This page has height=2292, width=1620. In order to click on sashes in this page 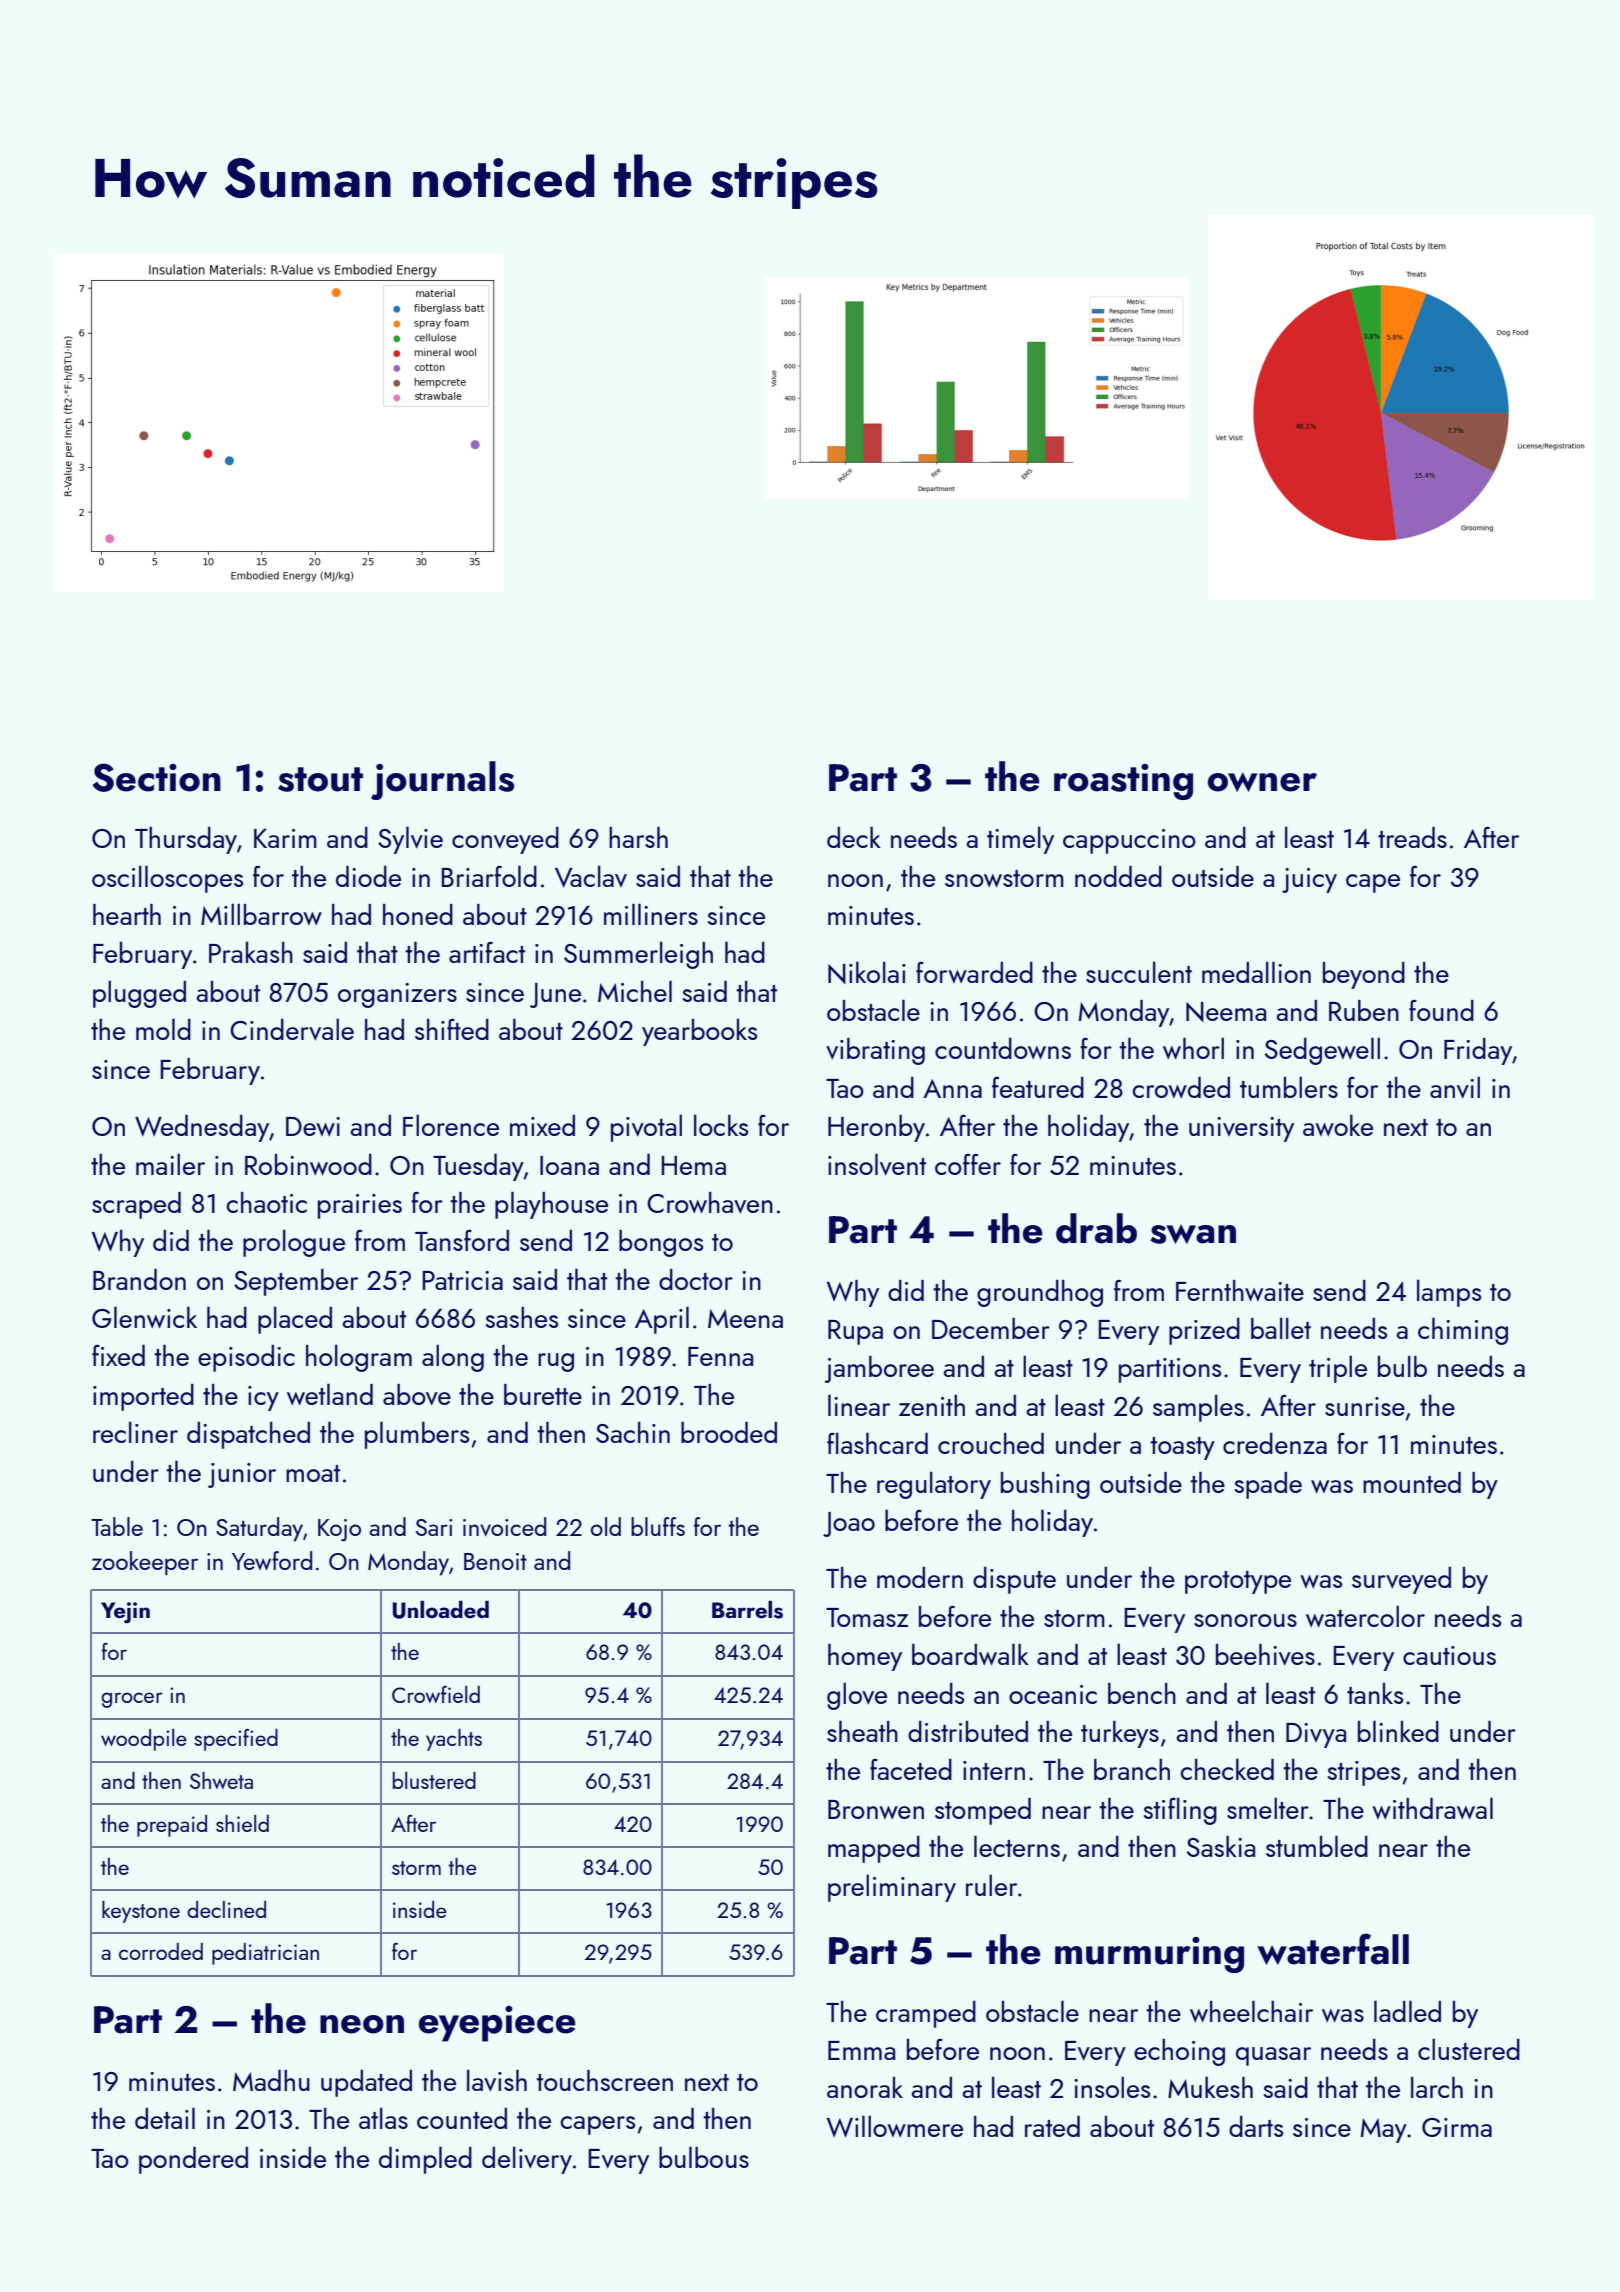, I will do `click(522, 1317)`.
